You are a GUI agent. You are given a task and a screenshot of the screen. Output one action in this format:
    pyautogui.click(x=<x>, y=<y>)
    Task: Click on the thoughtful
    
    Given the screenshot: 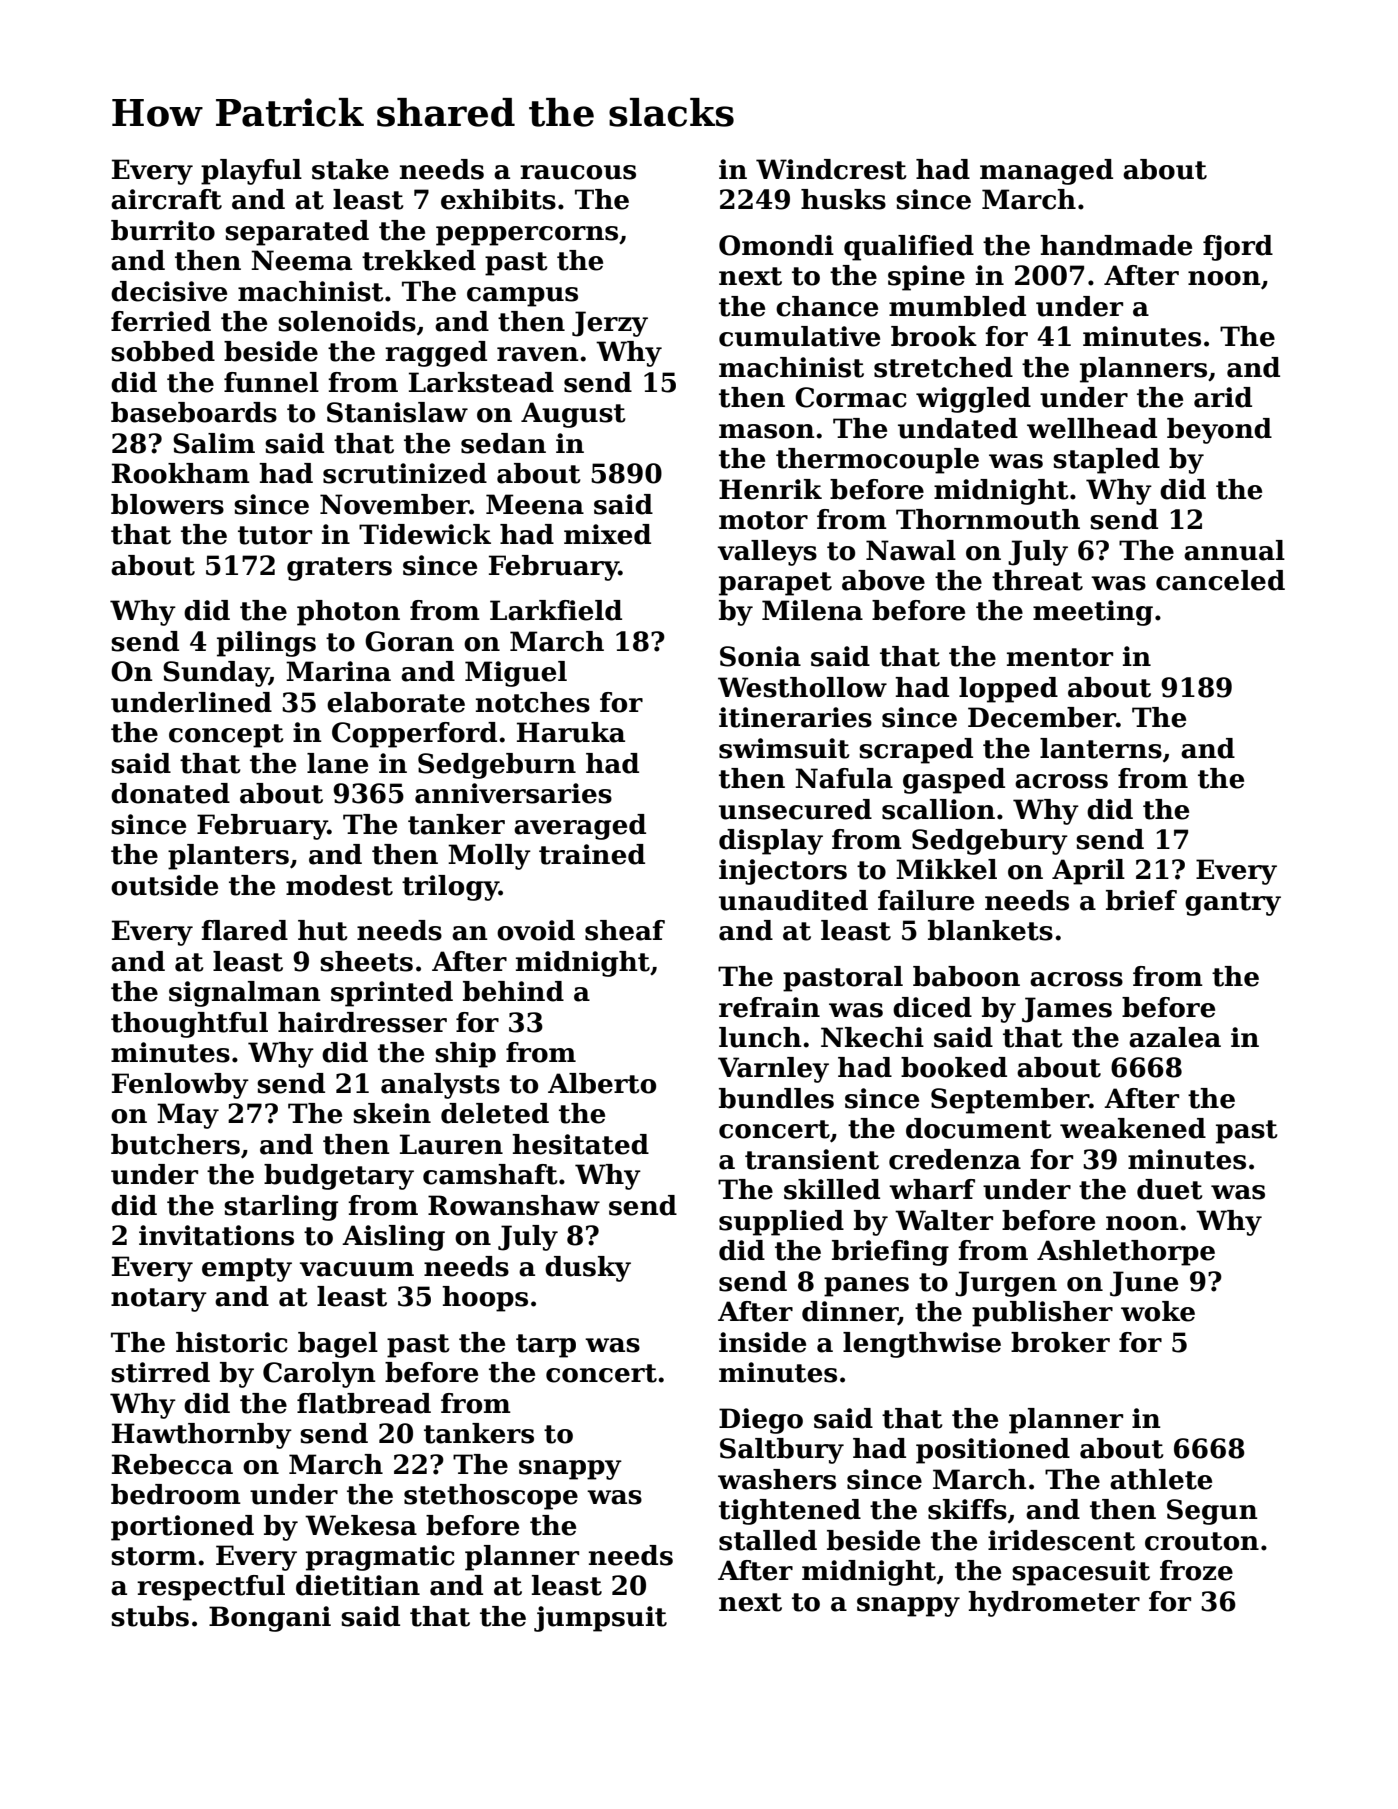 What is the action you would take?
    pyautogui.click(x=189, y=1025)
